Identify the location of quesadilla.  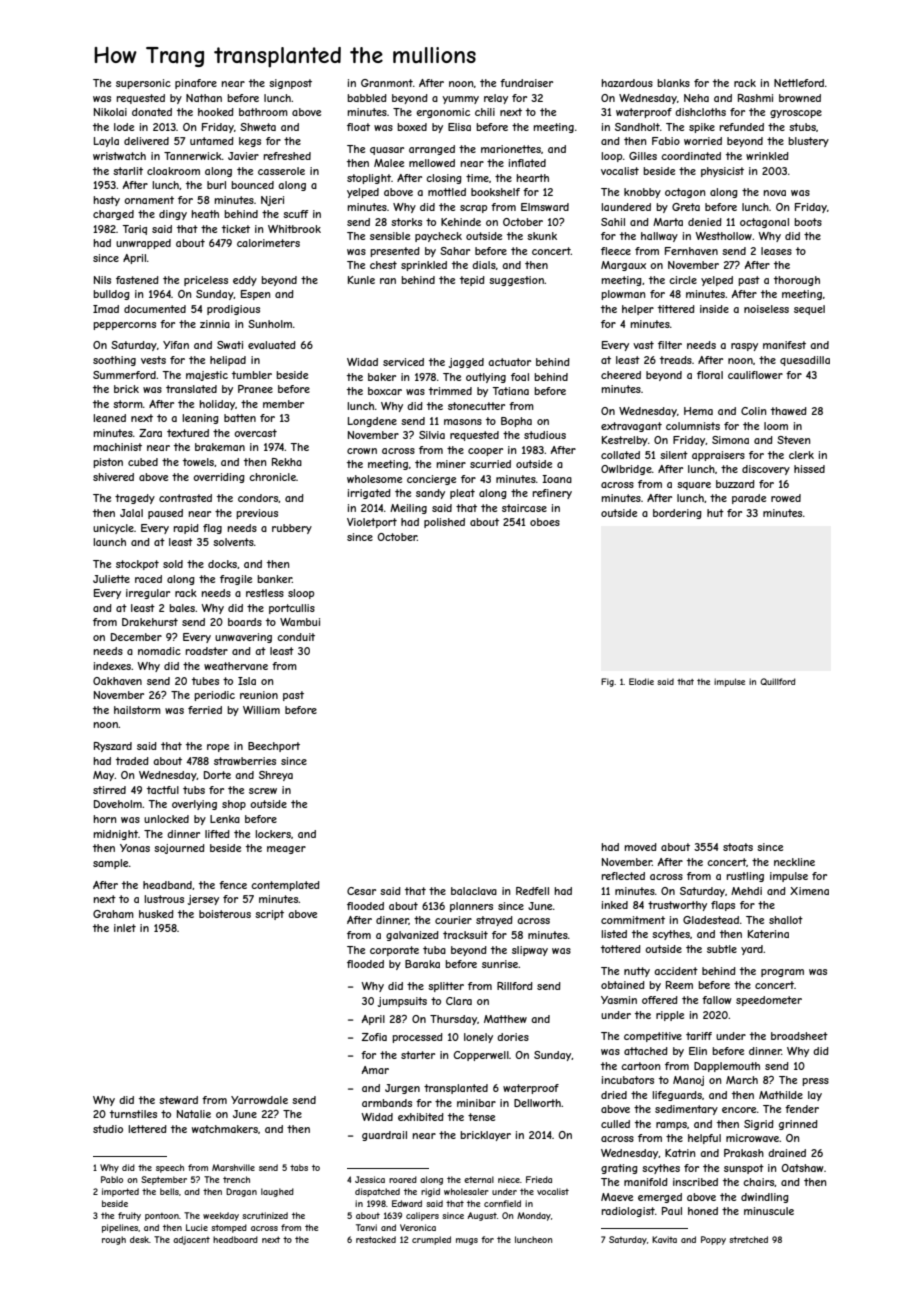
(805, 361).
